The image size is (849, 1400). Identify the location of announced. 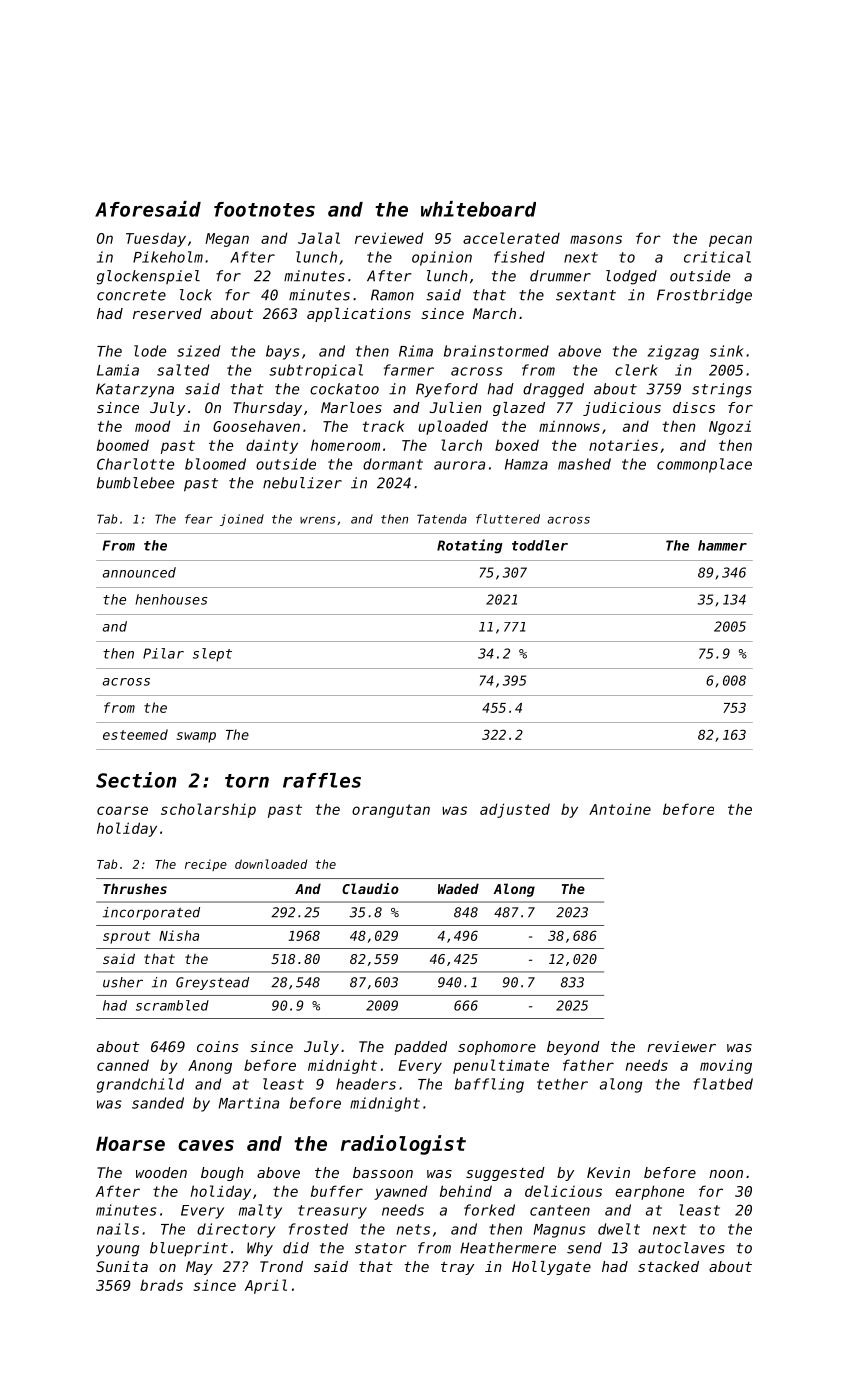
(139, 572).
